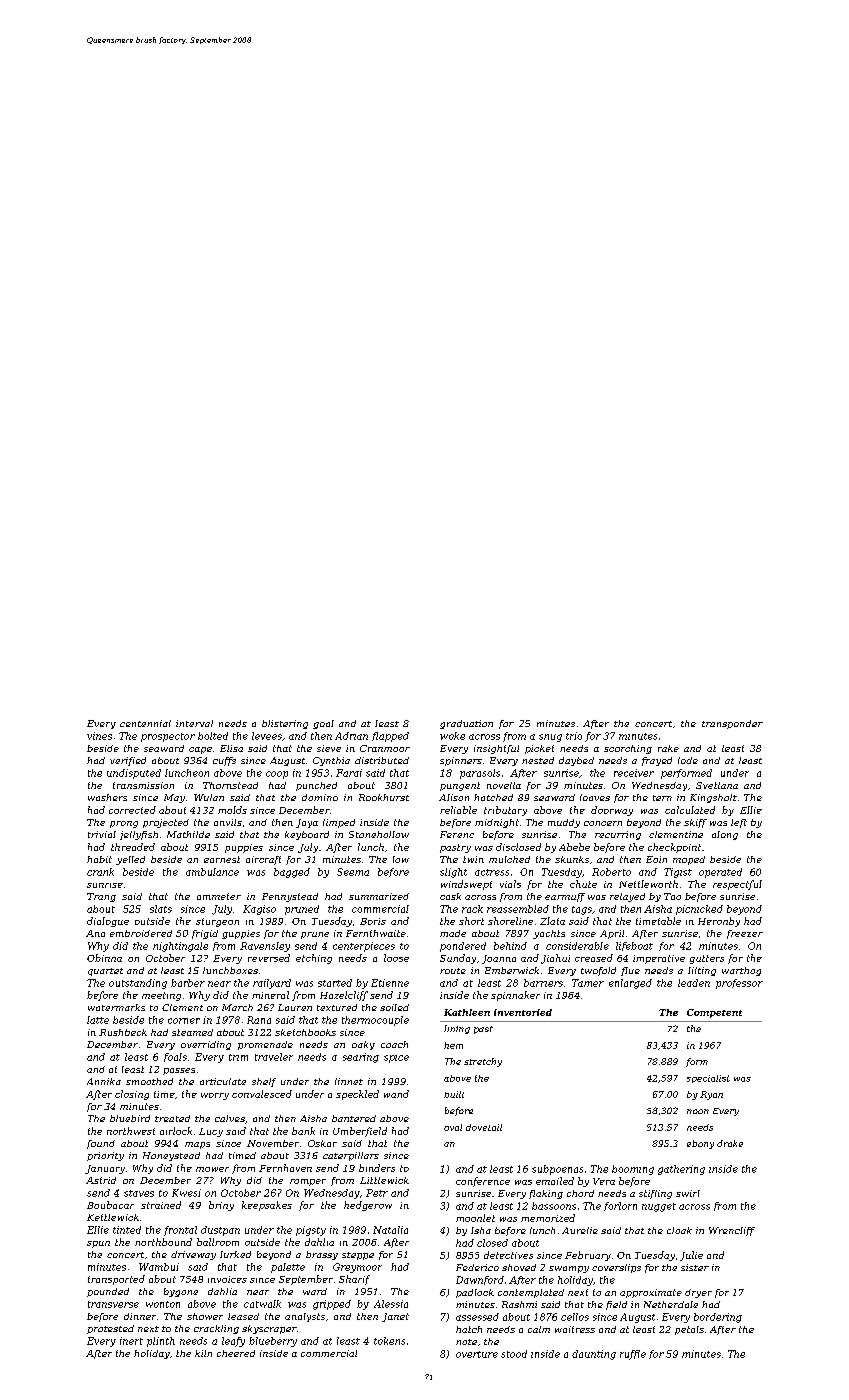  Describe the element at coordinates (292, 873) in the image. I see `bagged` at that location.
